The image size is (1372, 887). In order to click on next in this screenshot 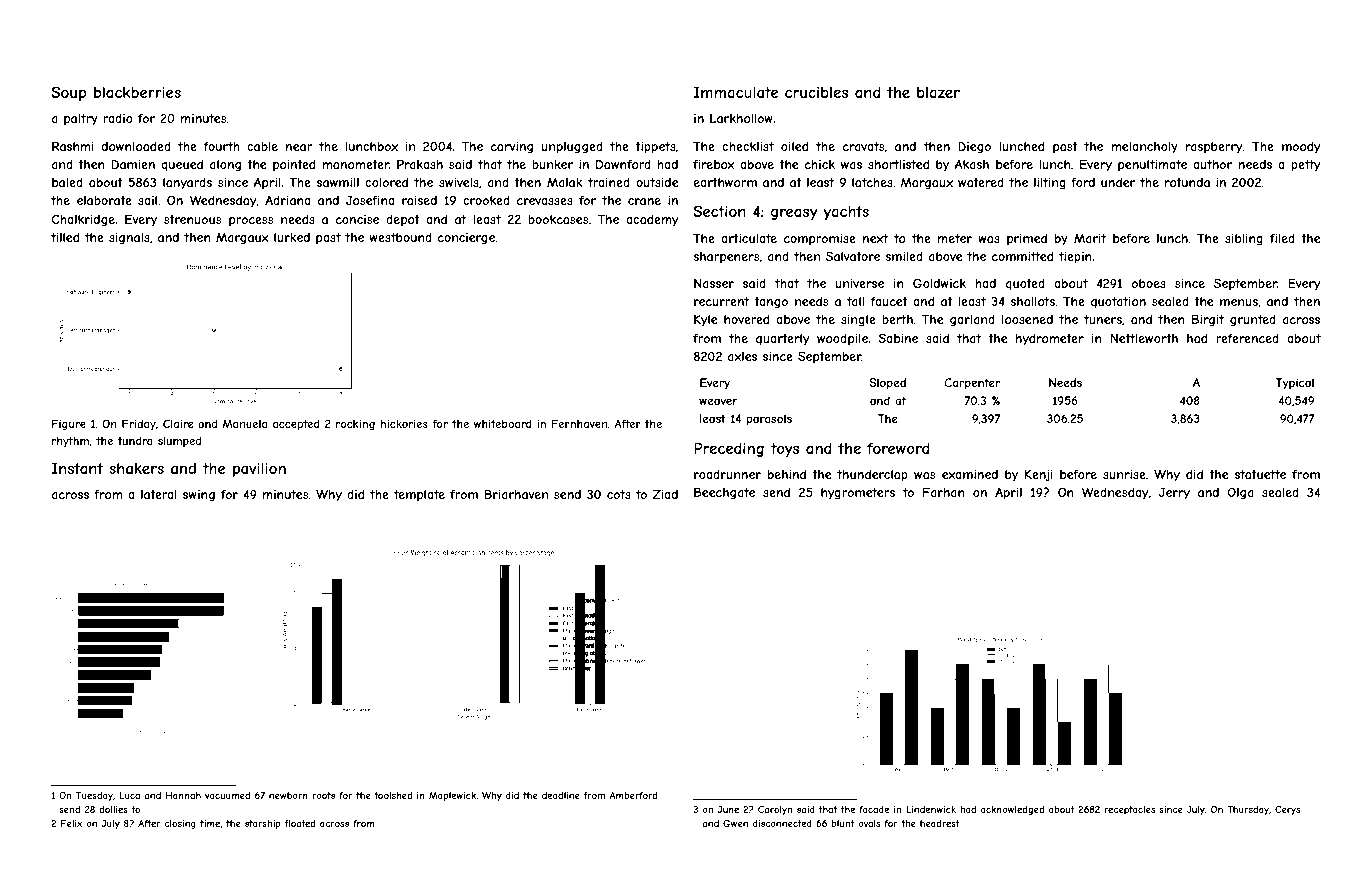, I will do `click(875, 238)`.
